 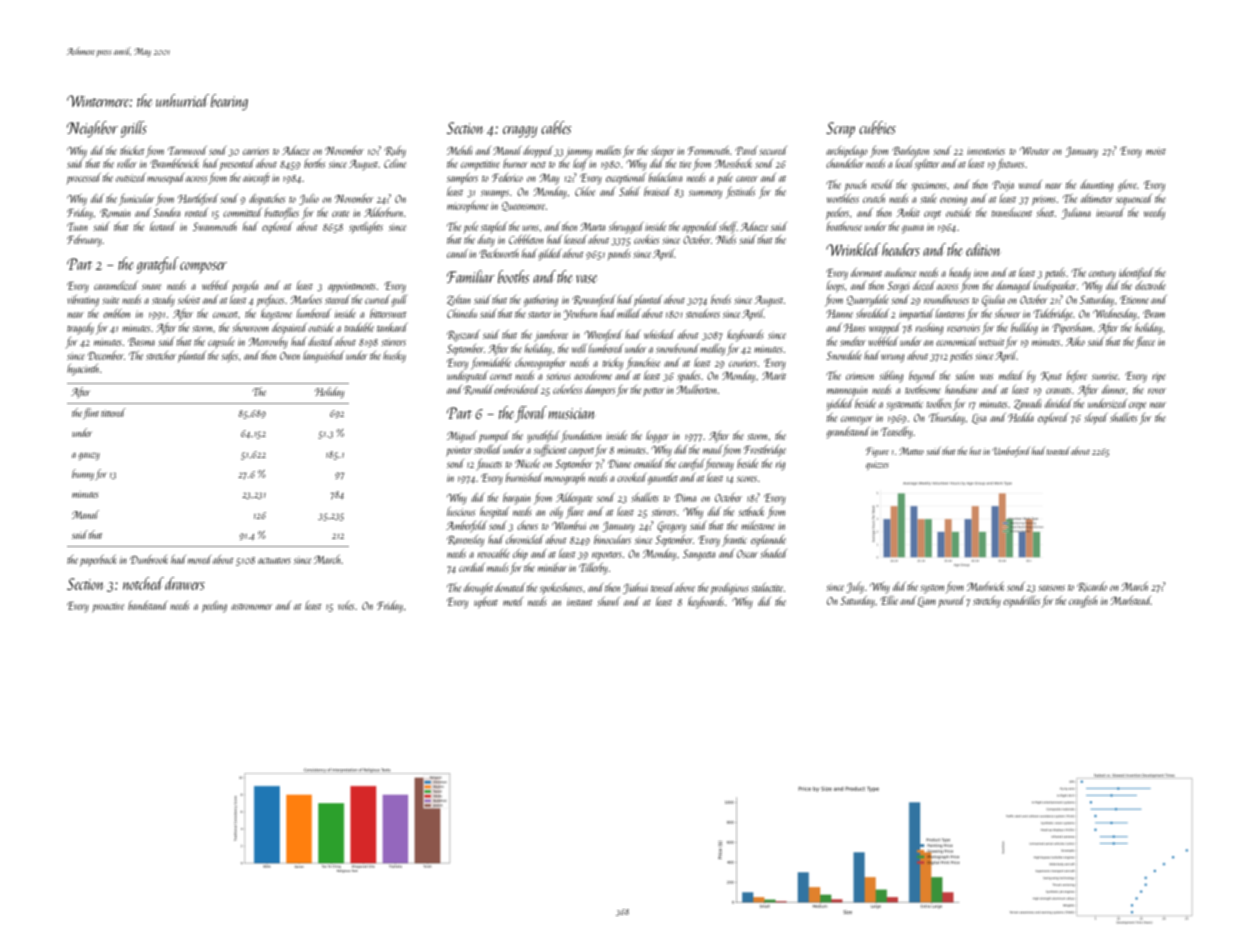 I want to click on grills, so click(x=134, y=129).
